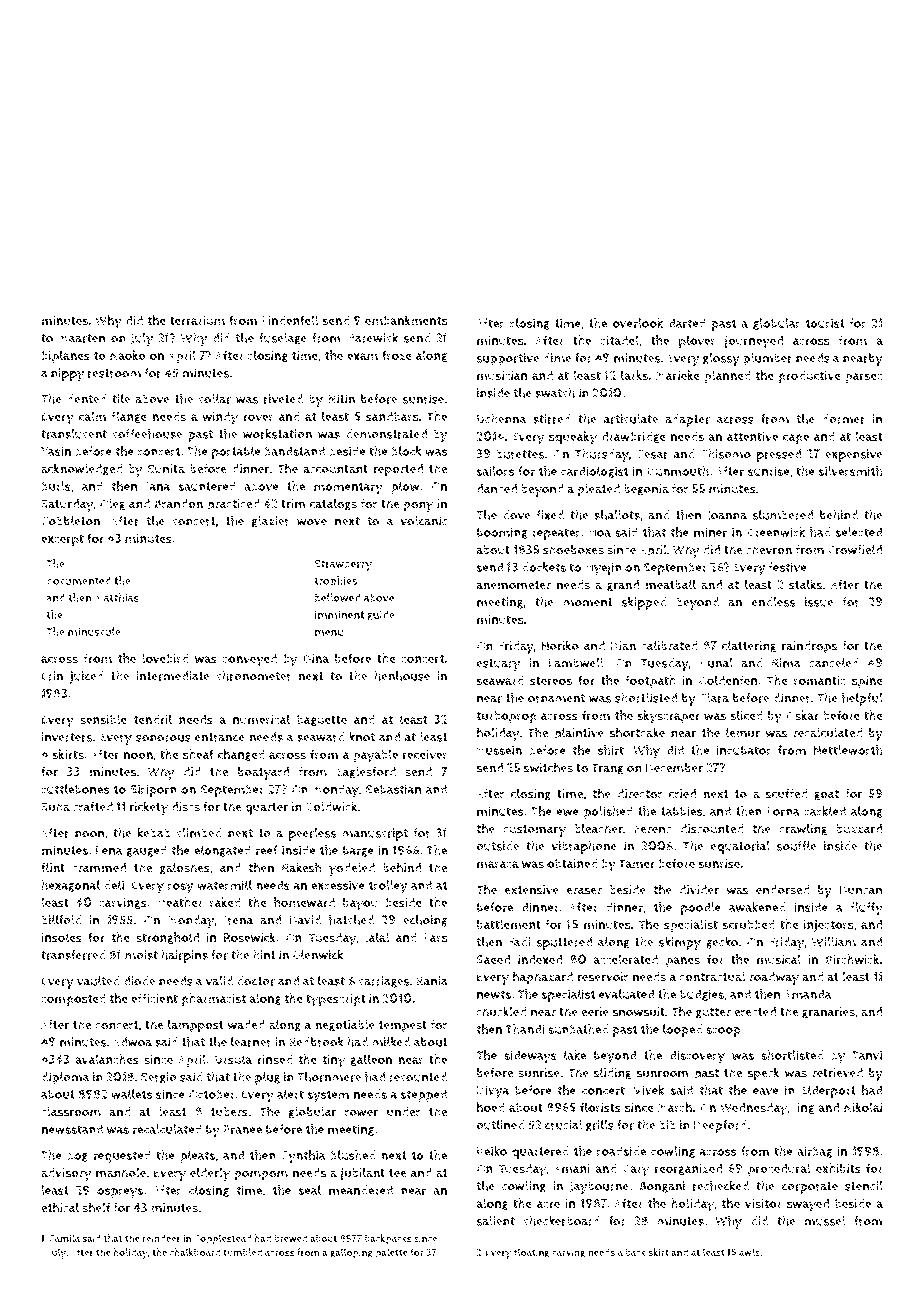  I want to click on dockets, so click(544, 567).
